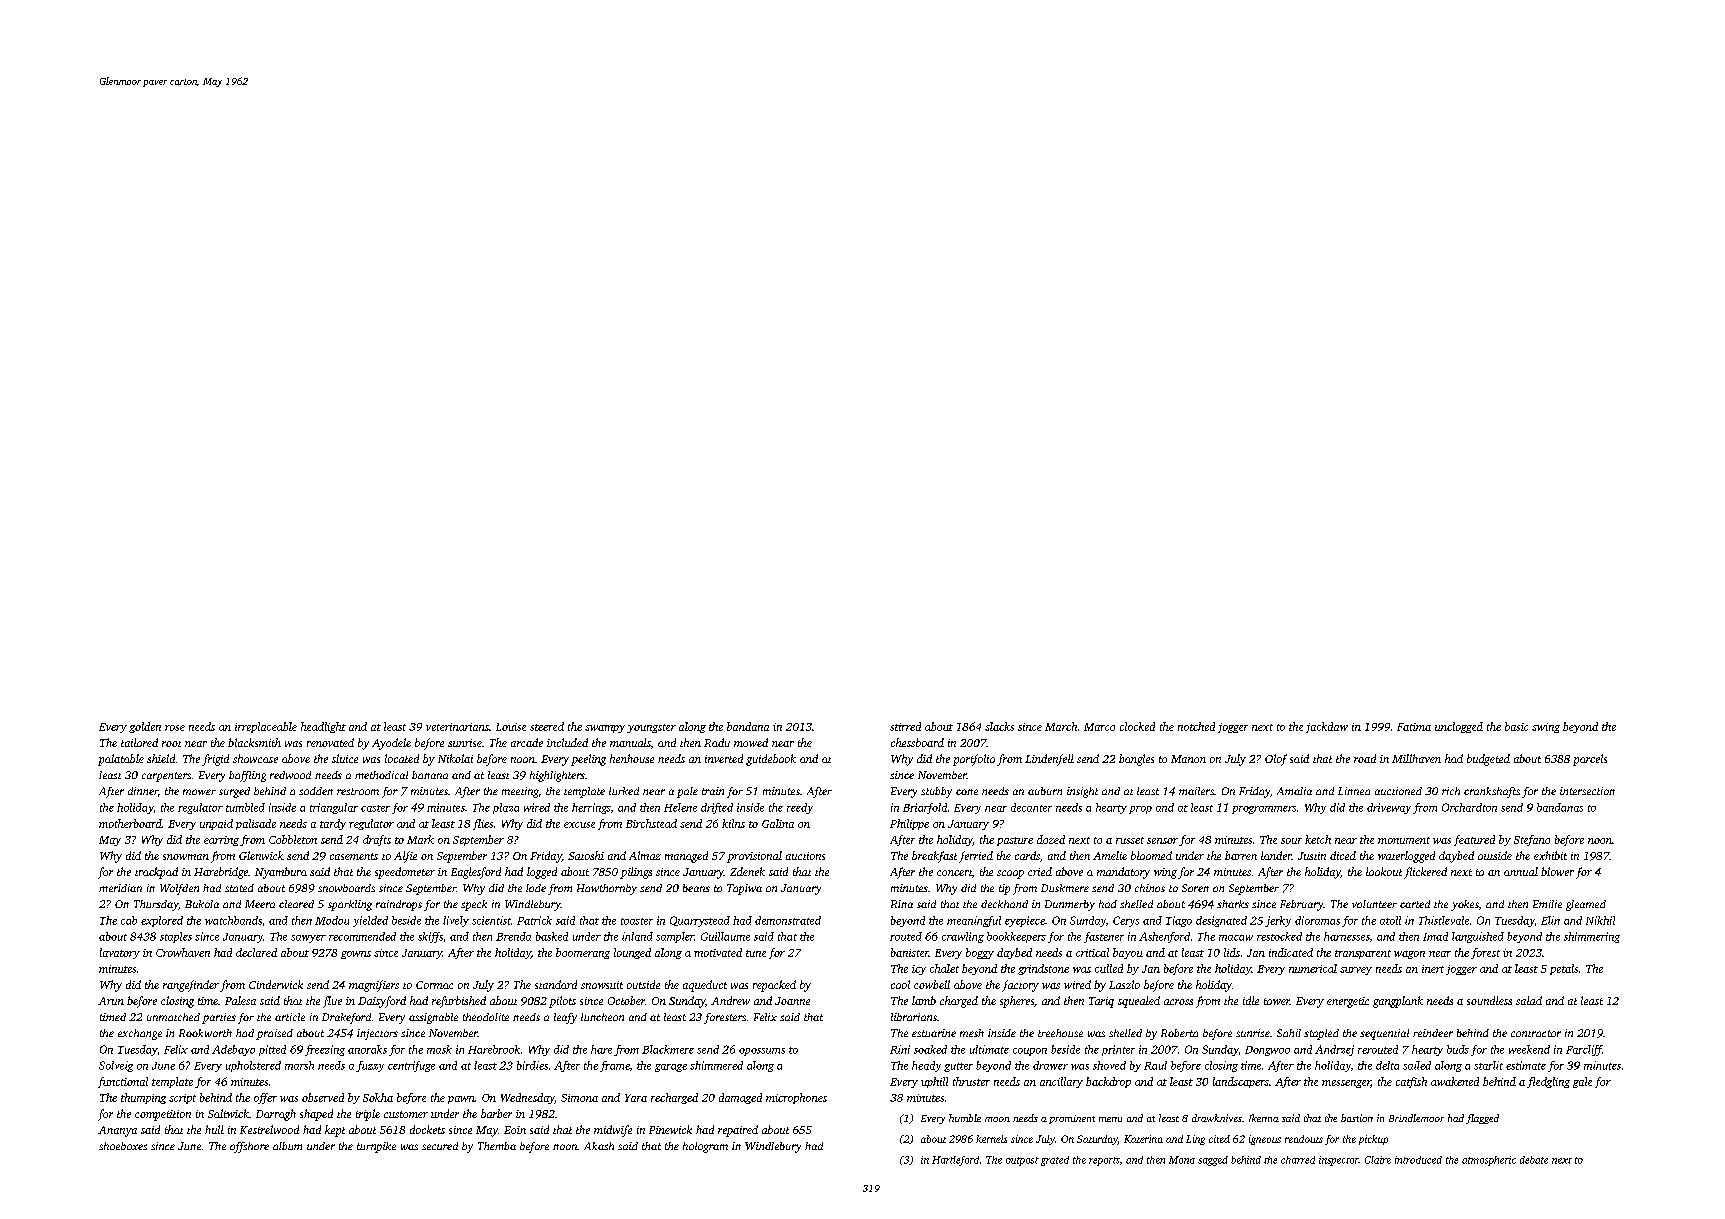  Describe the element at coordinates (116, 1066) in the document. I see `Solveig` at that location.
